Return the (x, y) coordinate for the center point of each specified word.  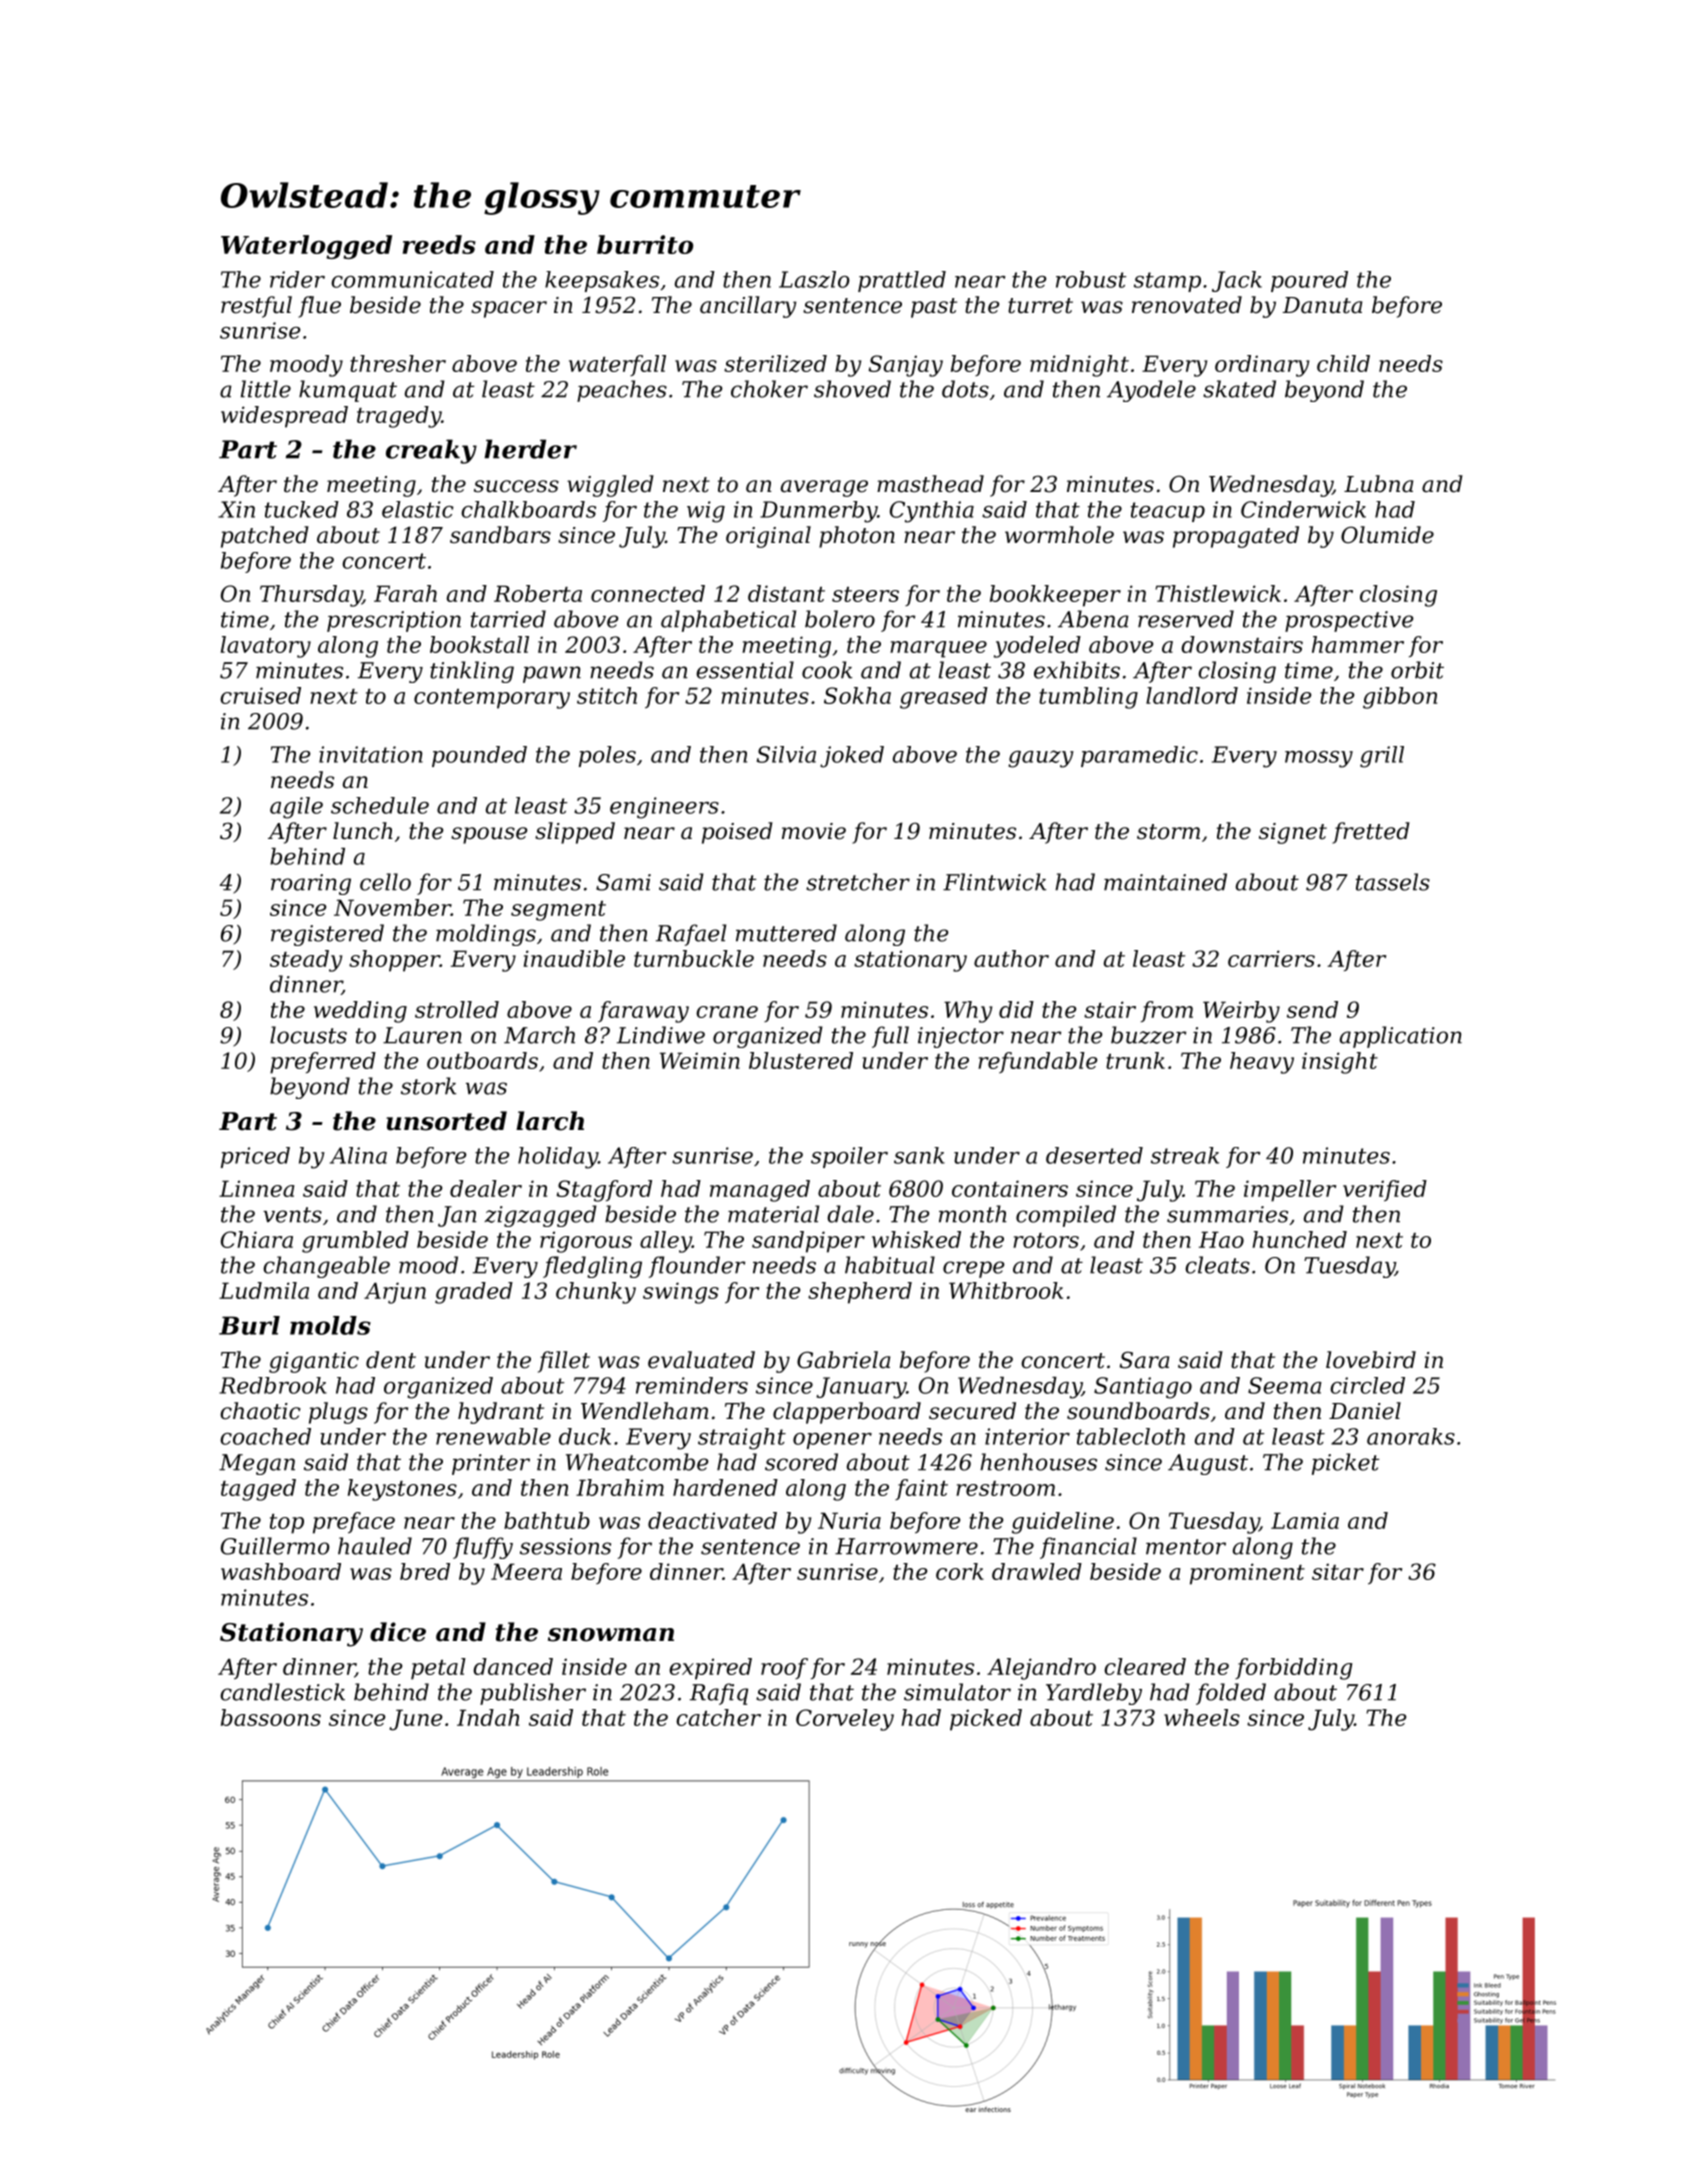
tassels (1393, 882)
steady (306, 961)
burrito (645, 244)
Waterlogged (306, 247)
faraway (643, 1012)
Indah (488, 1717)
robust (1091, 279)
